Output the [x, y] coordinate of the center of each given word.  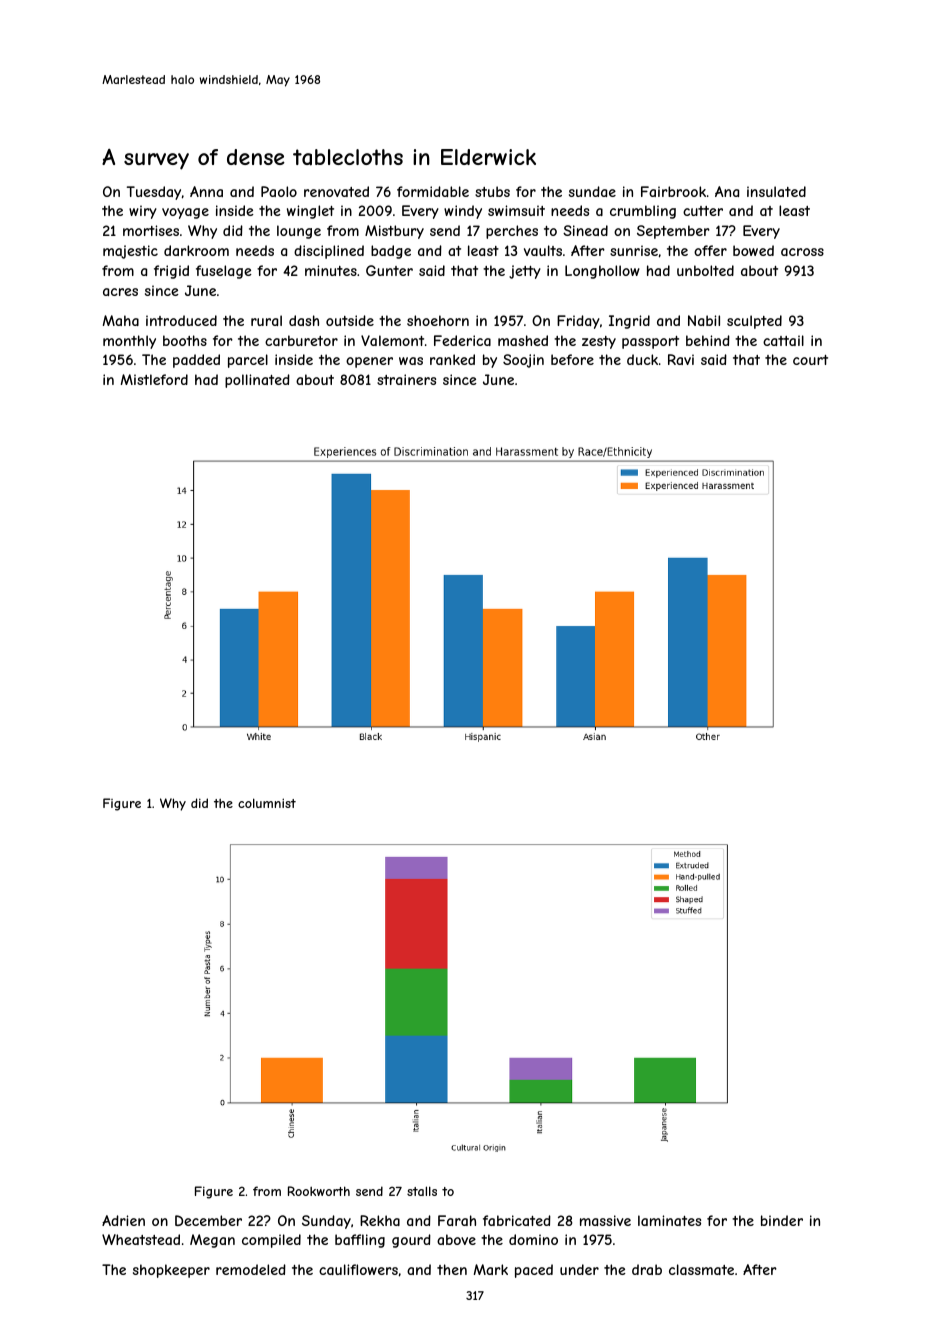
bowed [753, 250]
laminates [669, 1220]
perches [512, 232]
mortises [151, 230]
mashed [523, 340]
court [810, 360]
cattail [783, 340]
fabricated [517, 1220]
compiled [271, 1241]
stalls [422, 1191]
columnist [267, 803]
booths [185, 340]
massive [605, 1220]
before [572, 359]
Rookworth [319, 1191]
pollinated [257, 381]
